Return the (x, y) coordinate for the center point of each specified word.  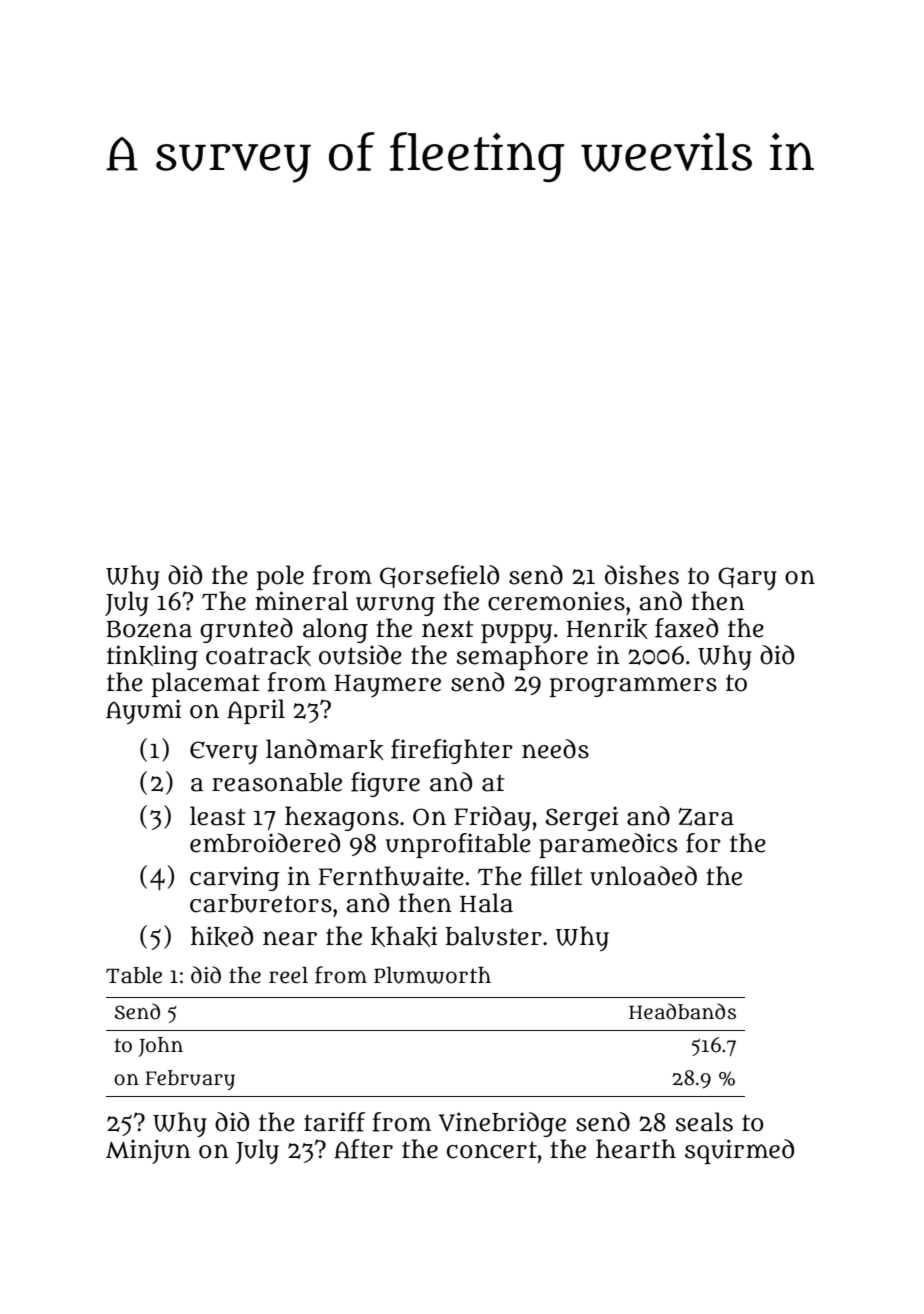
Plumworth (432, 975)
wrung (395, 606)
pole (280, 577)
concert (492, 1150)
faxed (686, 628)
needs (555, 749)
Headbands (682, 1011)
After (363, 1149)
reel (288, 975)
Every (224, 752)
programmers (633, 687)
